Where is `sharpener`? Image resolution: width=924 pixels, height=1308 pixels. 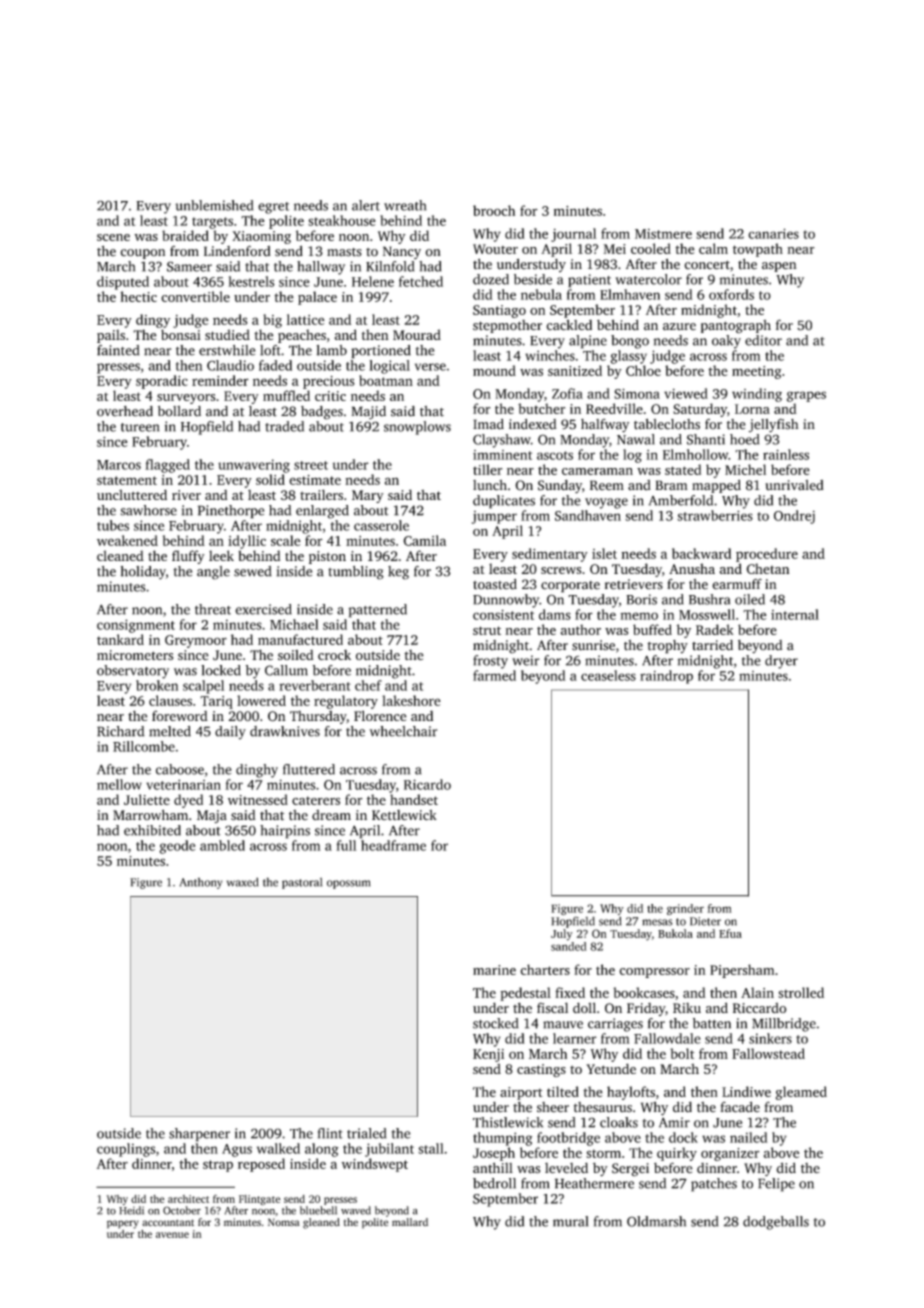 sharpener is located at coordinates (199, 1135).
